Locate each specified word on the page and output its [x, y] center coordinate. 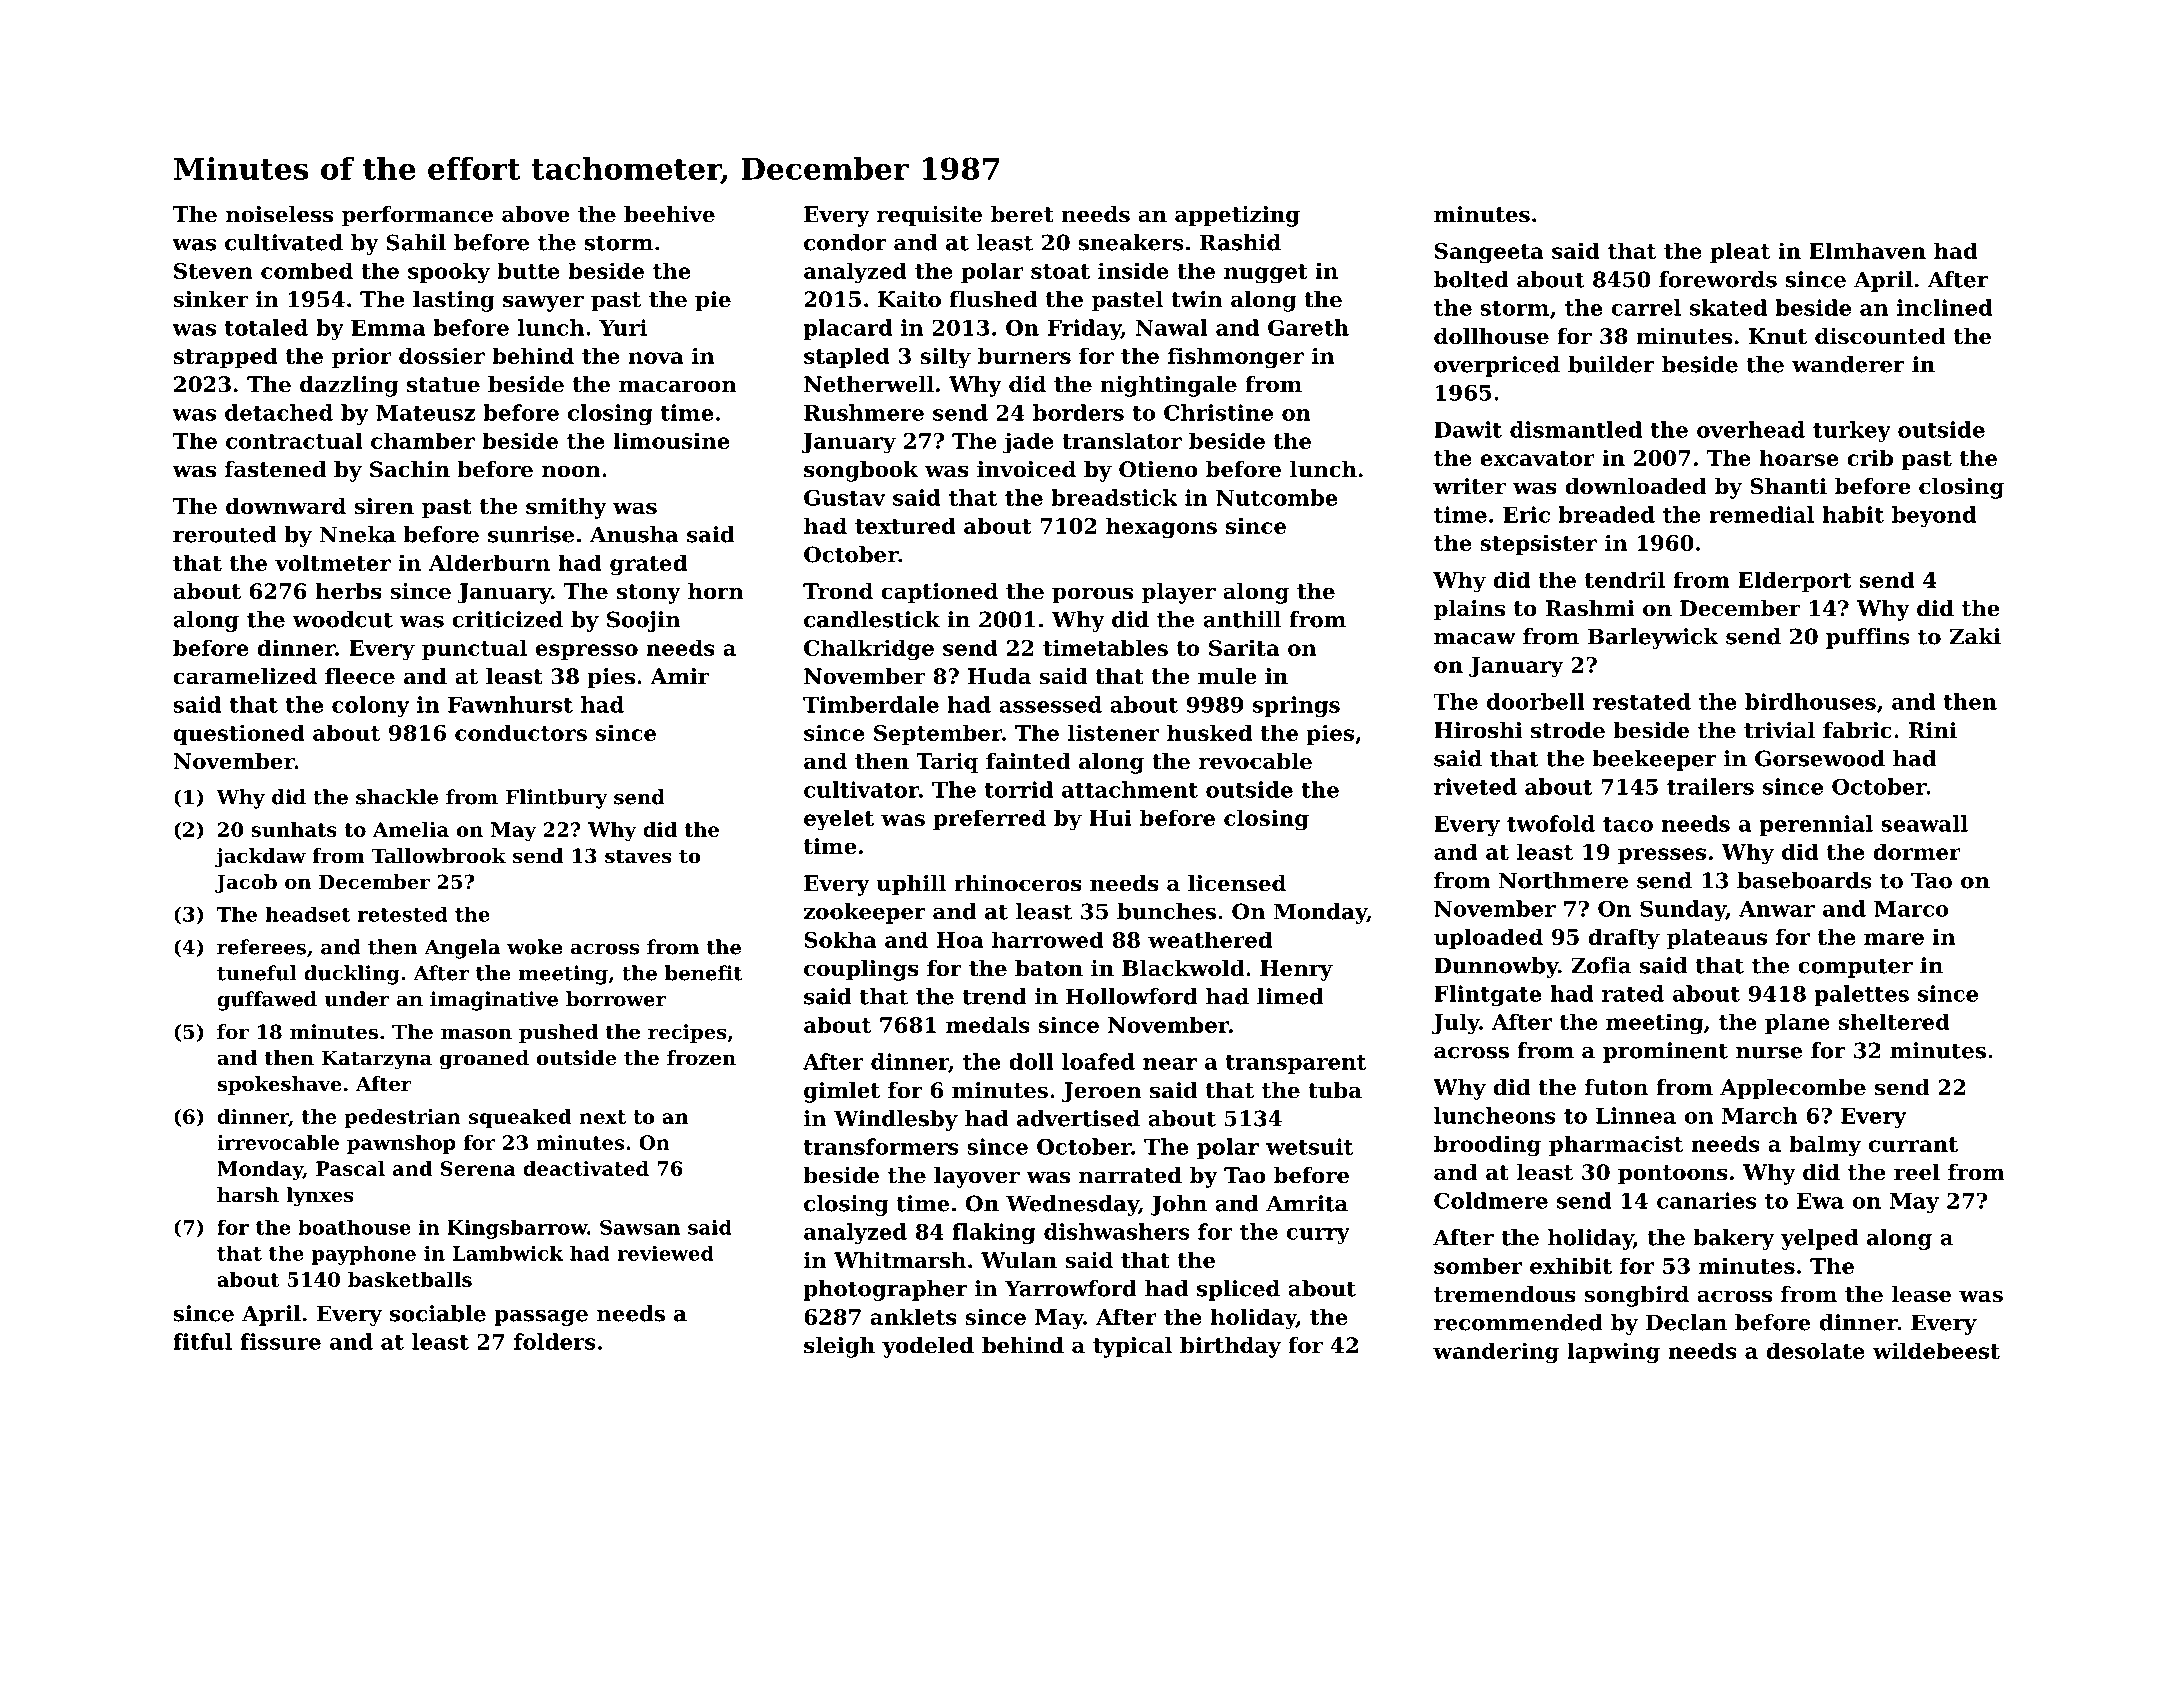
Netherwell [869, 384]
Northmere [1563, 880]
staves [638, 856]
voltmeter [333, 562]
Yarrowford [1071, 1288]
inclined [1945, 307]
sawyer [543, 303]
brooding [1487, 1146]
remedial [1761, 514]
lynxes [320, 1197]
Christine [1218, 412]
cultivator [861, 789]
